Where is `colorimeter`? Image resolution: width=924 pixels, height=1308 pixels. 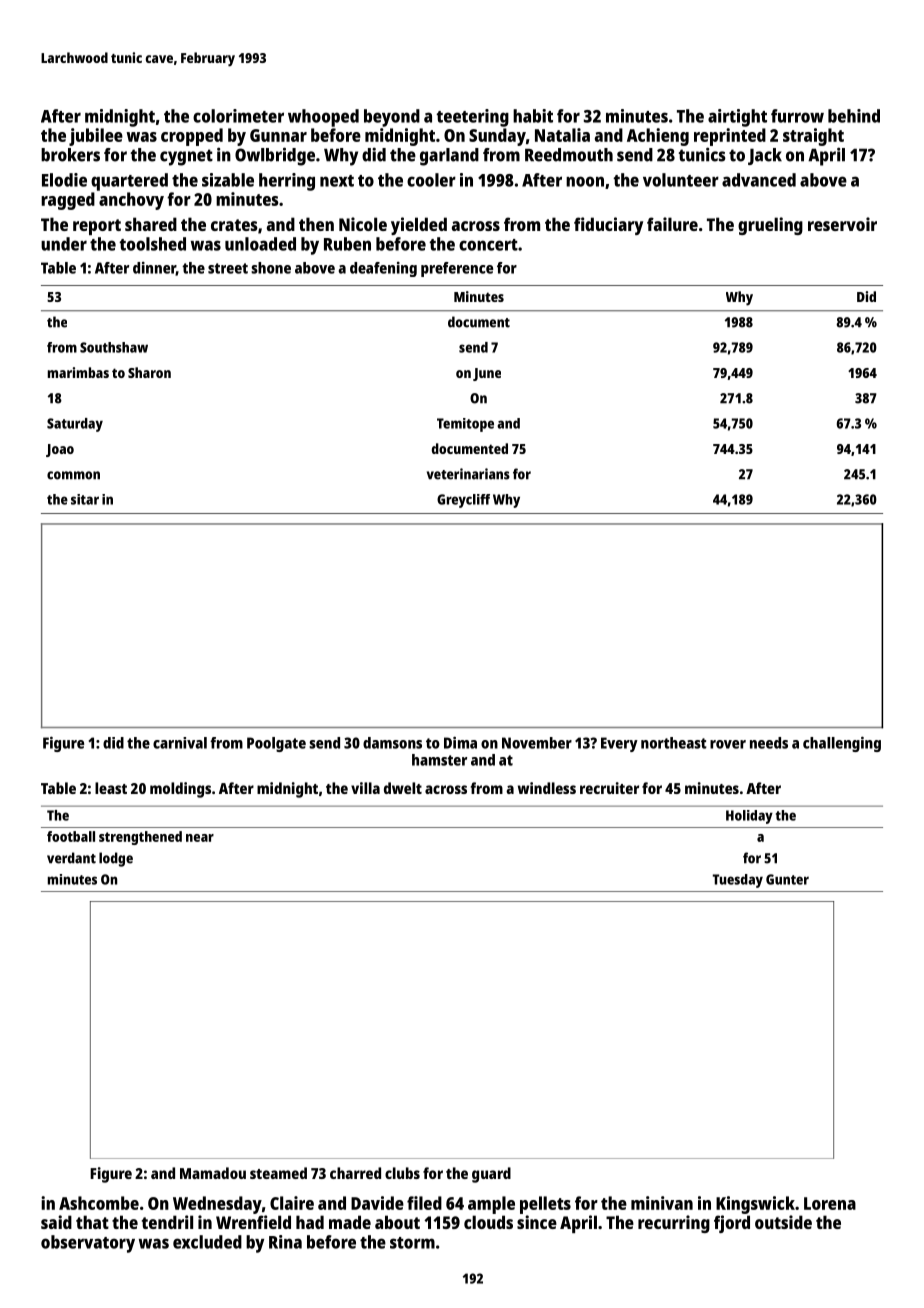 colorimeter is located at coordinates (238, 116).
